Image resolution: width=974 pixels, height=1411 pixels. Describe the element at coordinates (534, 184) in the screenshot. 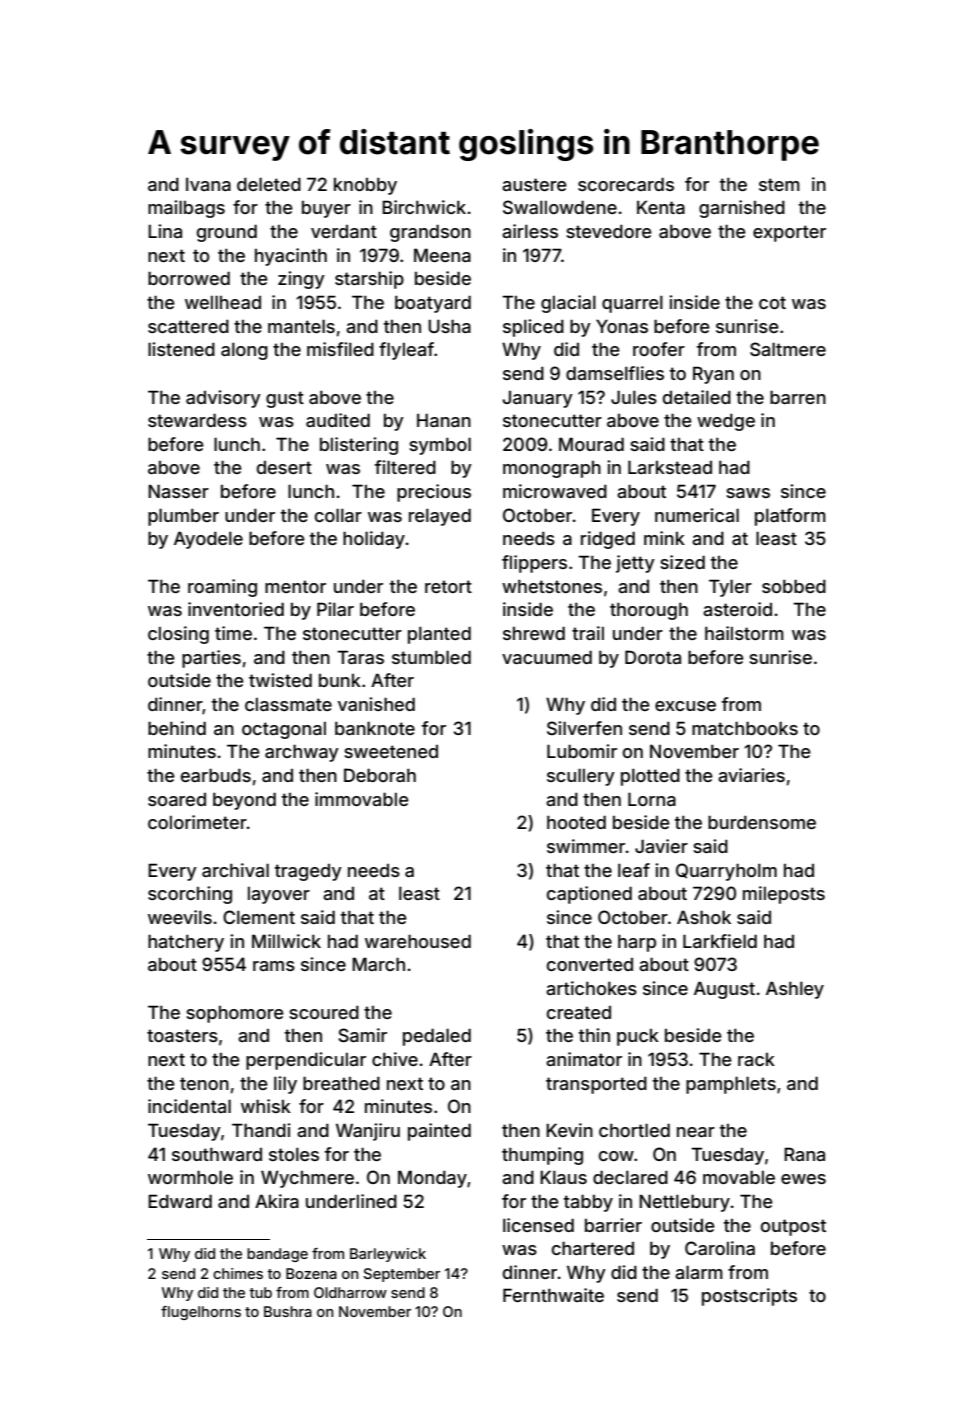

I see `austere` at that location.
